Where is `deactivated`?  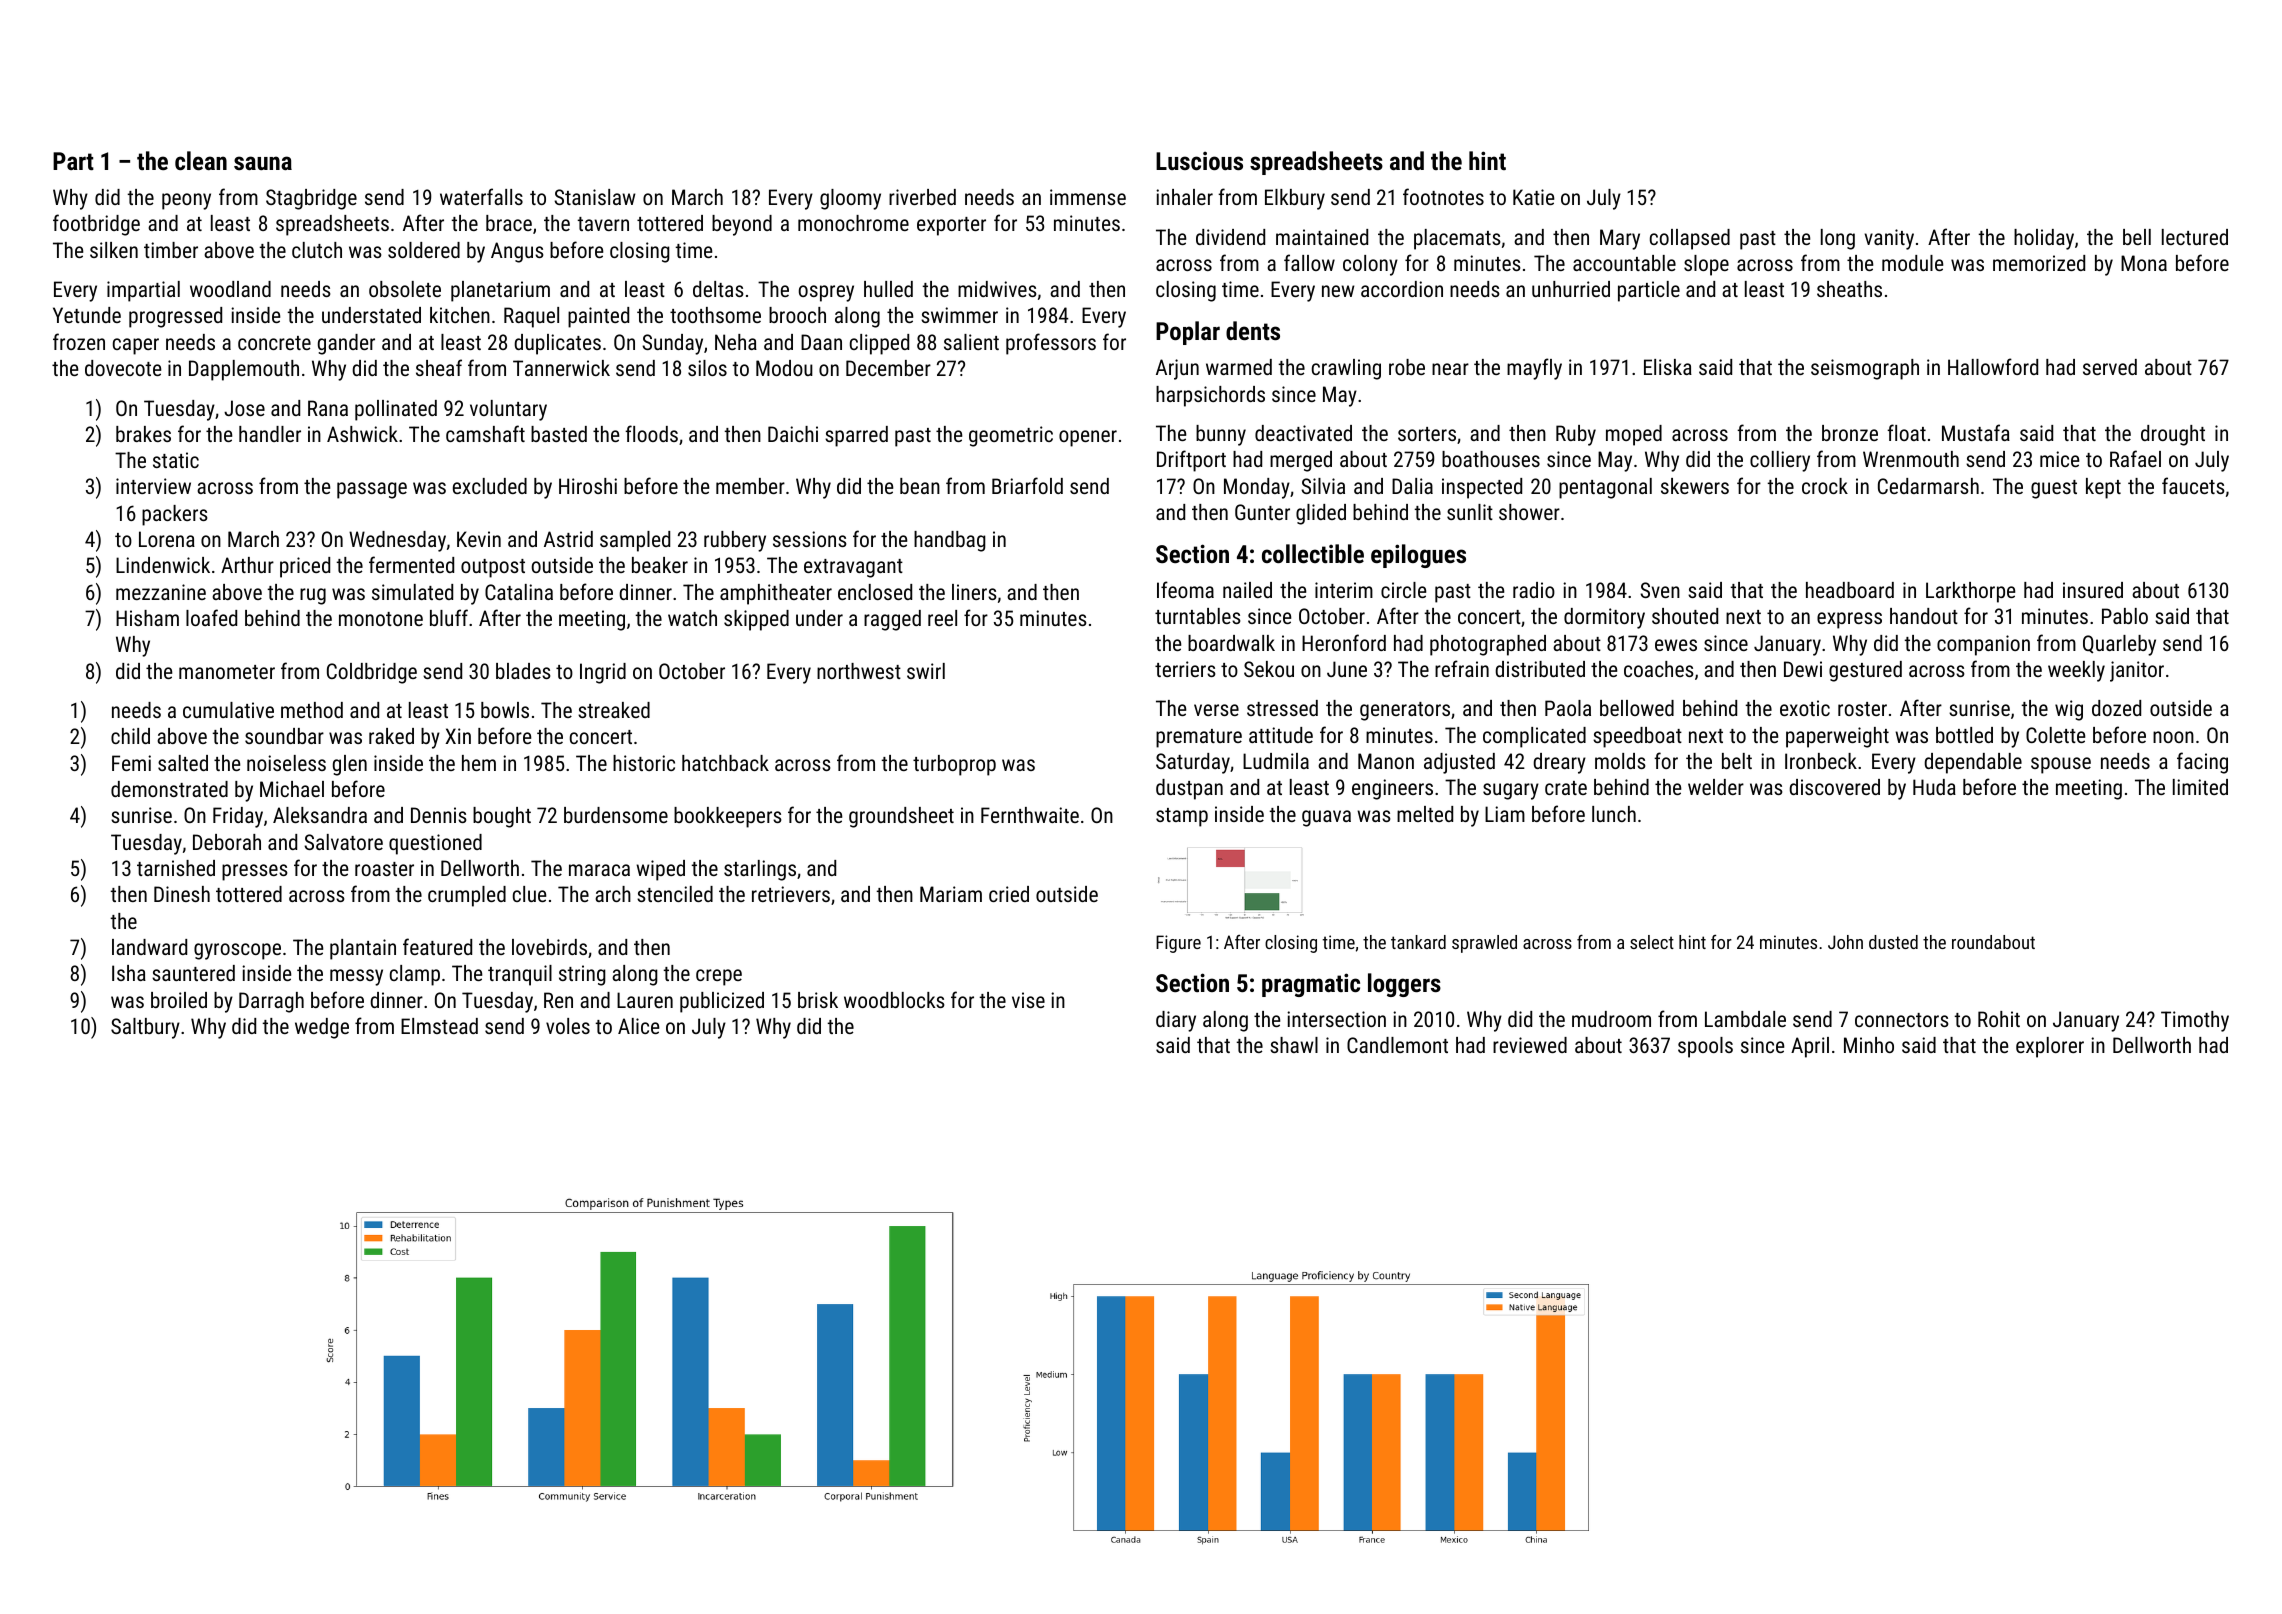
deactivated is located at coordinates (1303, 433).
